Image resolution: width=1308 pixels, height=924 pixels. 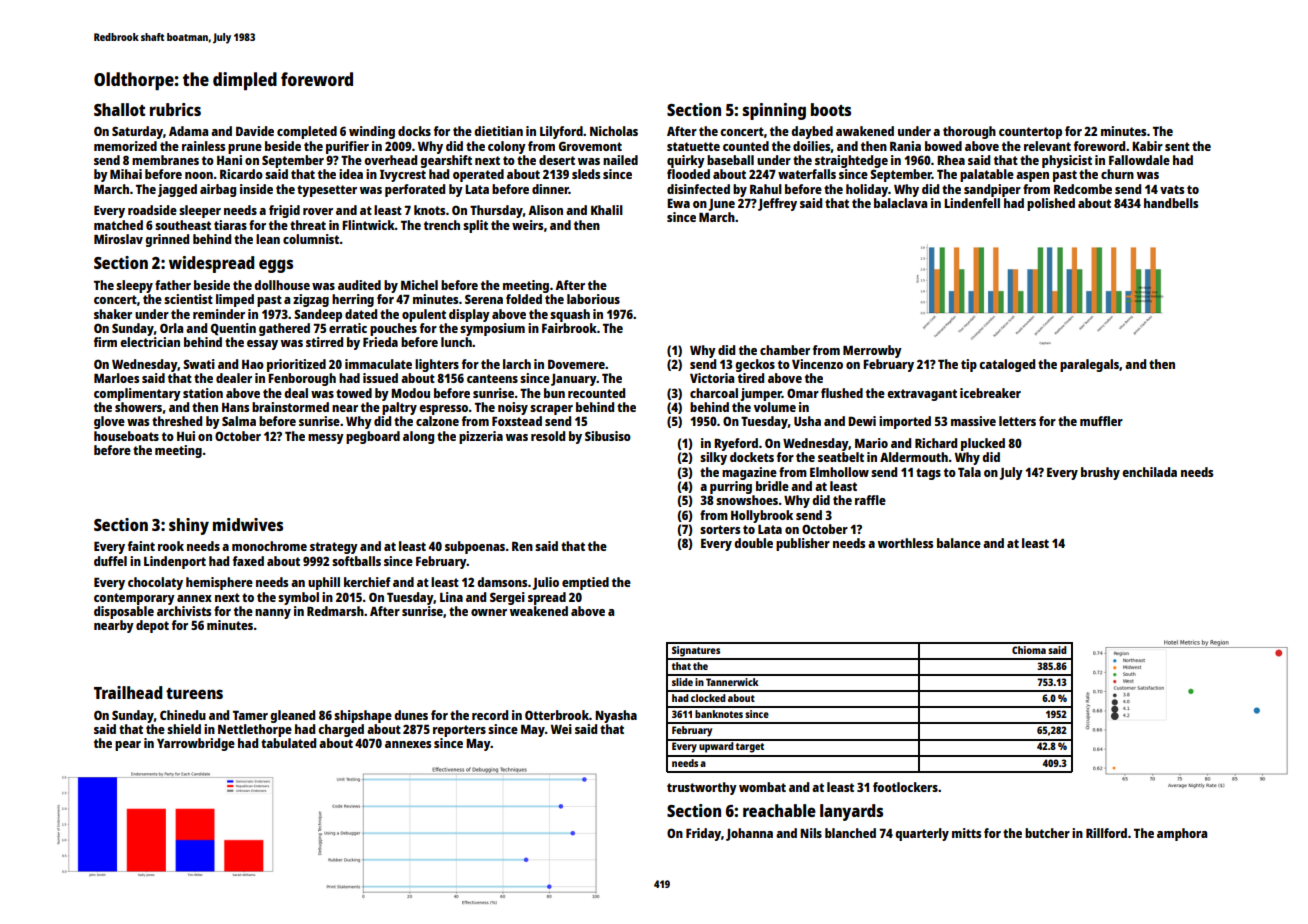 I want to click on emptied, so click(x=585, y=583).
